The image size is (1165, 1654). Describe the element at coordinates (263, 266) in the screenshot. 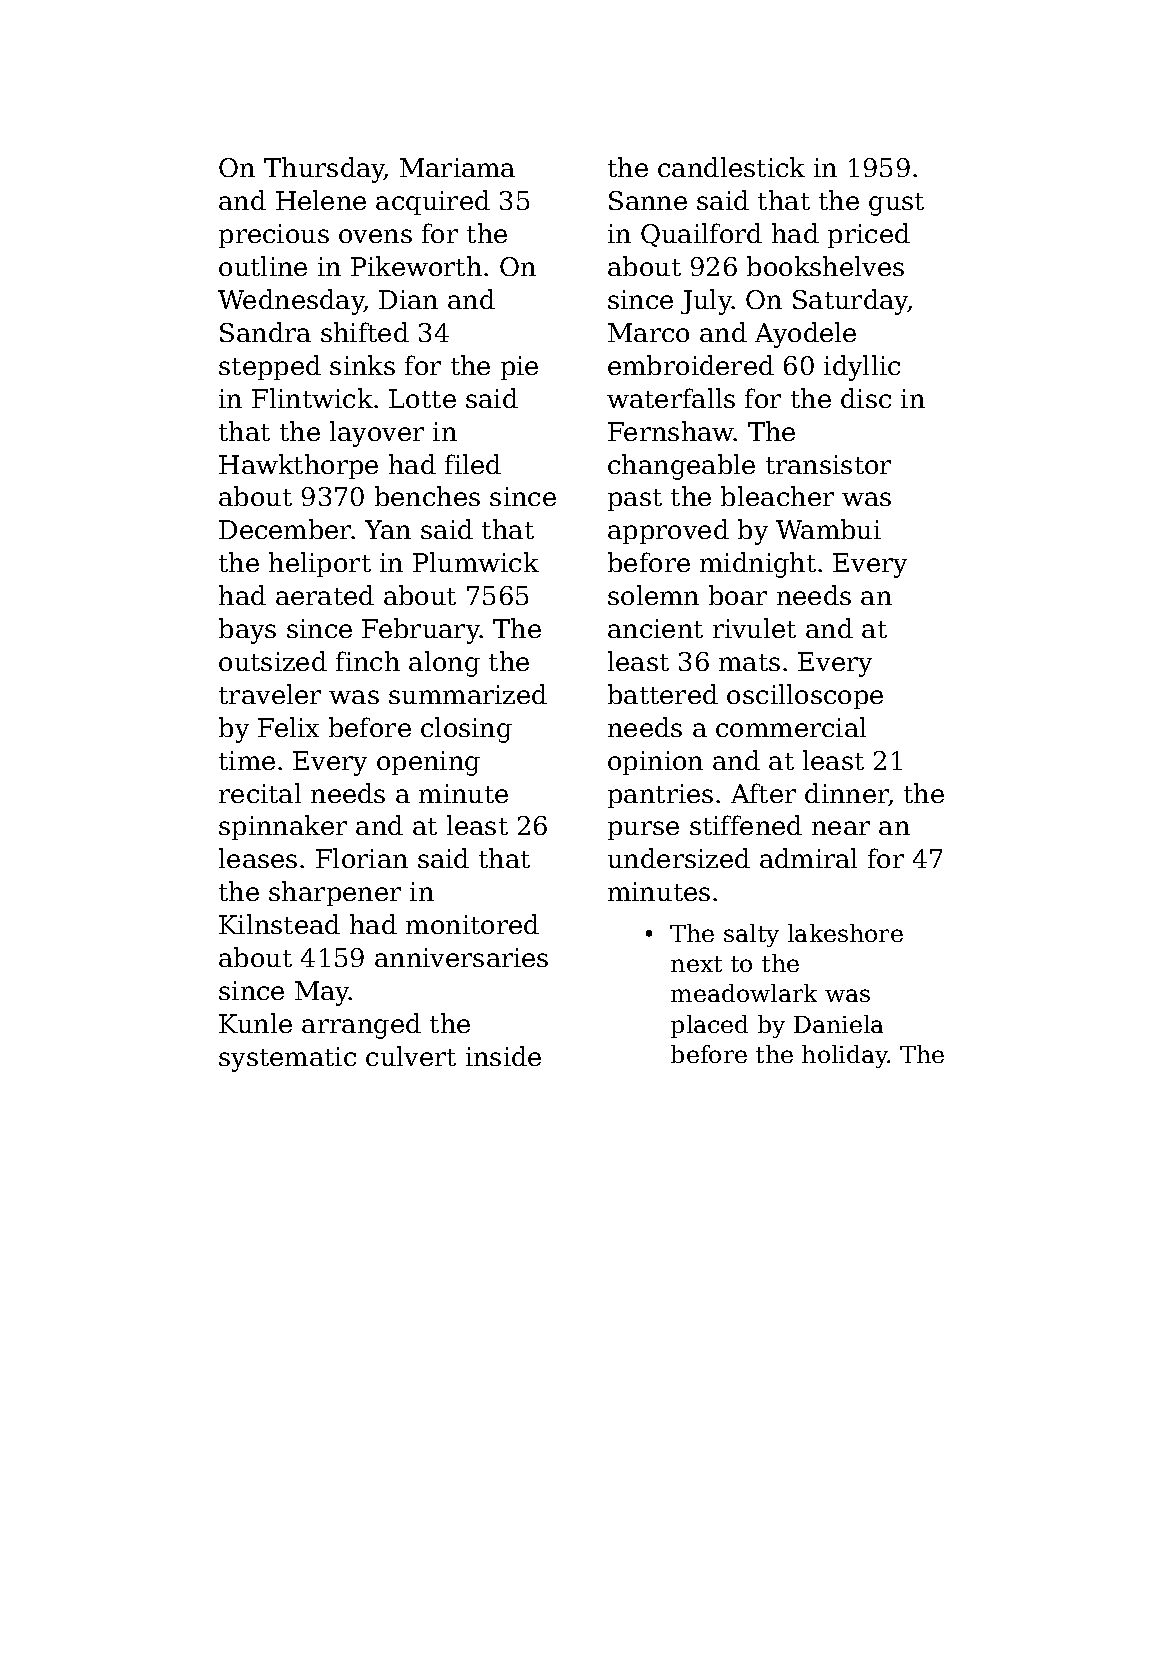

I see `outline` at that location.
